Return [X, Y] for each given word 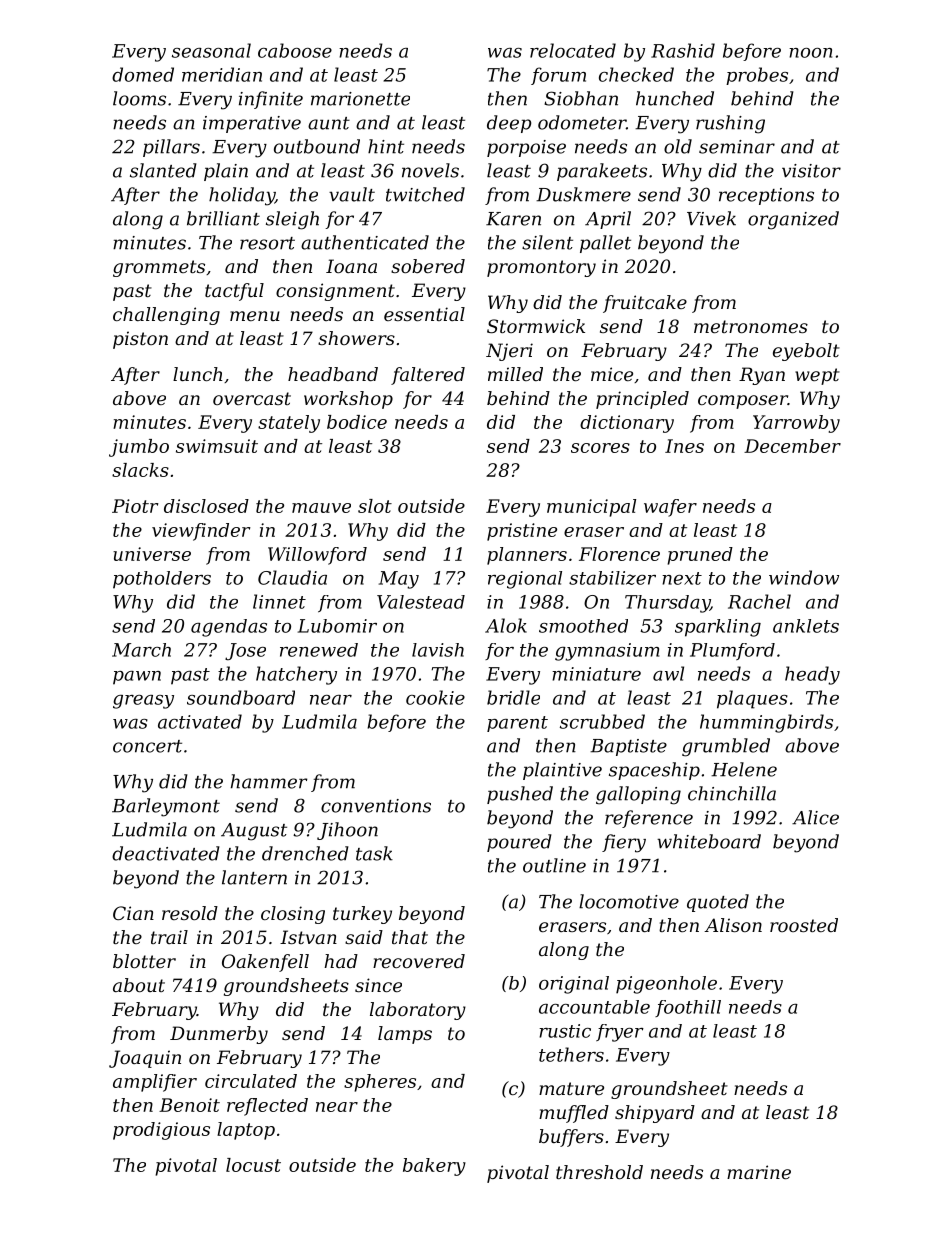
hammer [269, 781]
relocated [573, 50]
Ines [684, 446]
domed [143, 74]
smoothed [583, 626]
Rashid [683, 50]
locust [253, 1165]
